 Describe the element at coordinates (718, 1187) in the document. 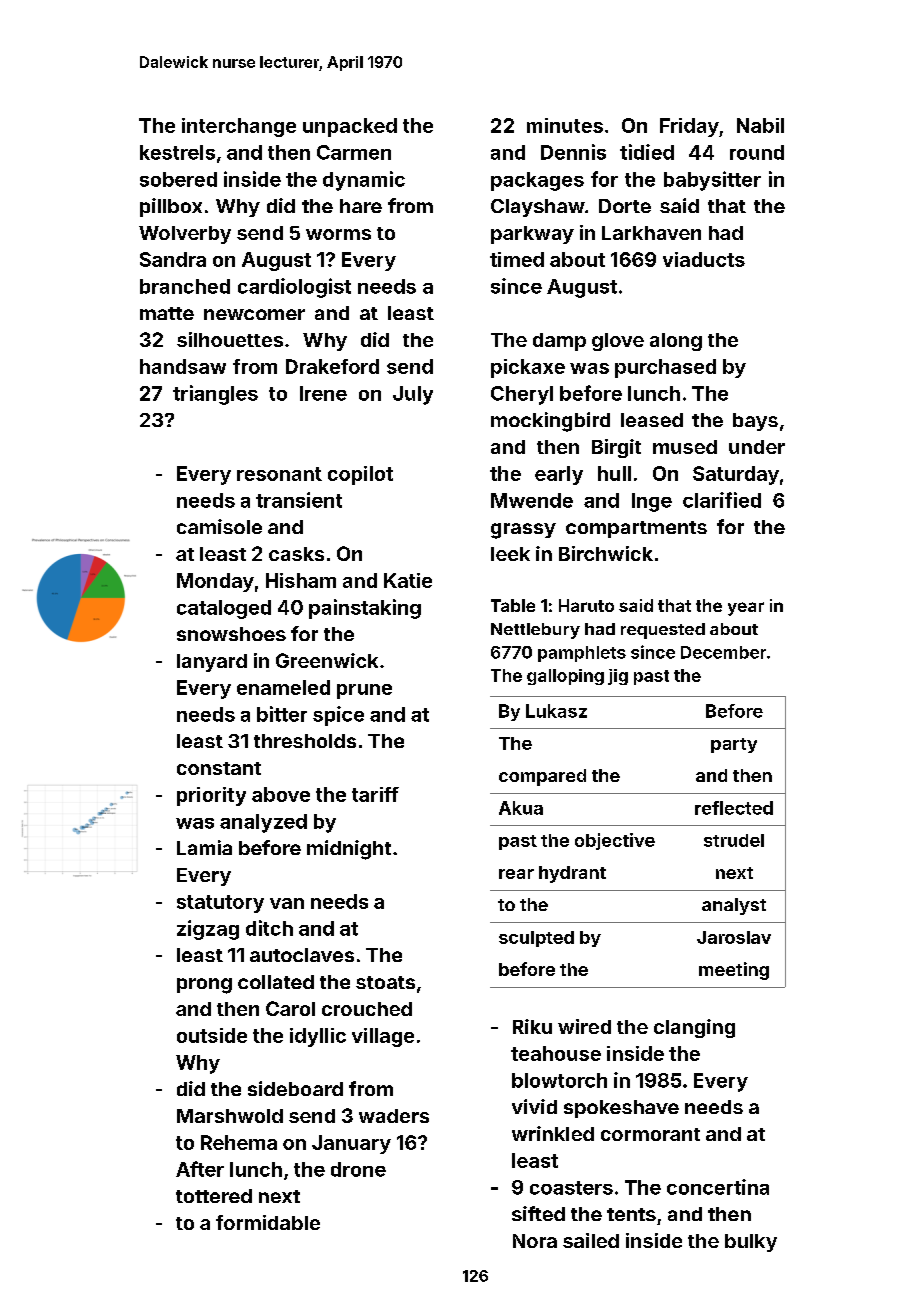

I see `concertina` at that location.
